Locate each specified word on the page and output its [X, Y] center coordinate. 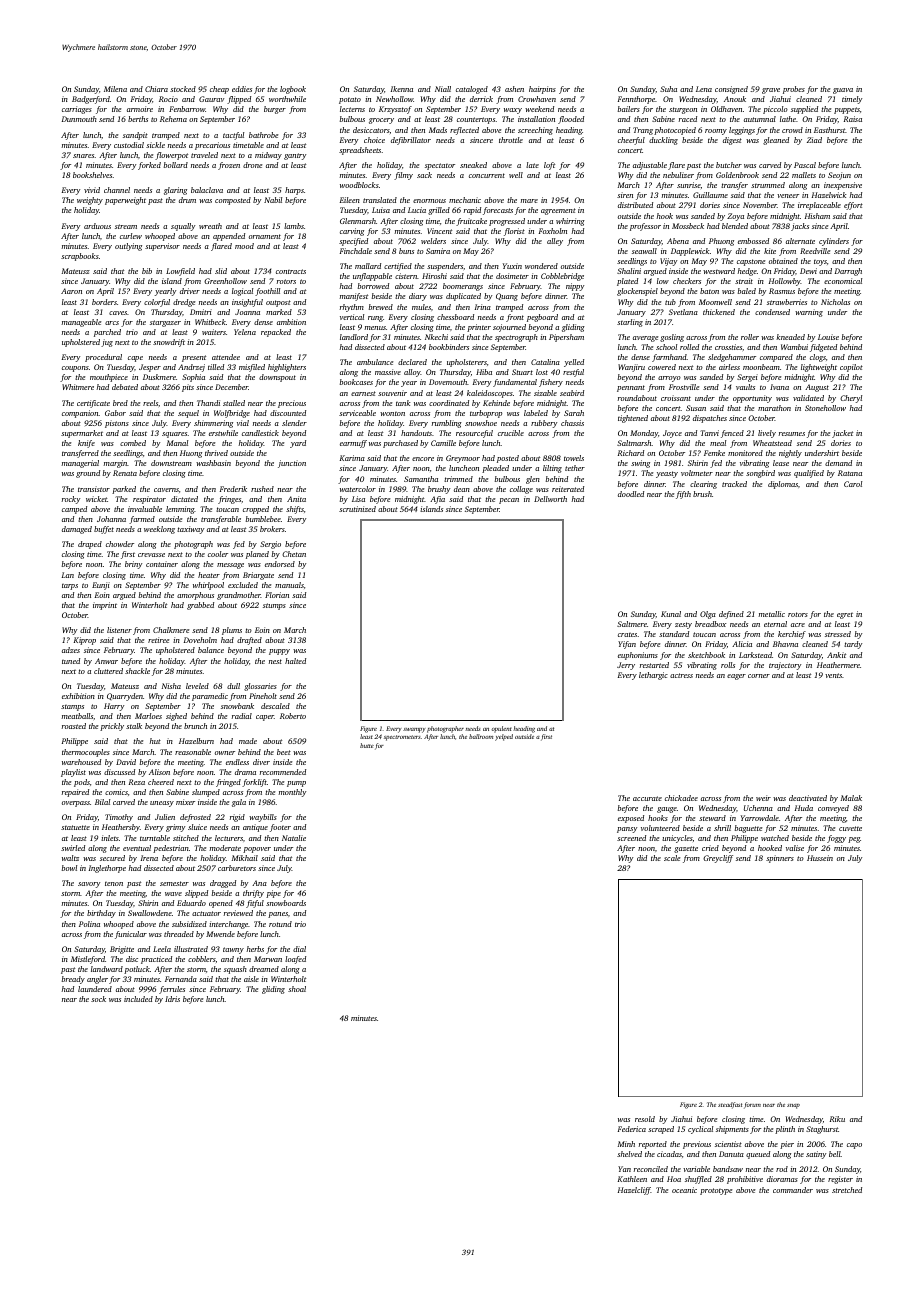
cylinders [834, 242]
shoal [297, 989]
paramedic [210, 697]
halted [295, 661]
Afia [437, 500]
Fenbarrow [187, 109]
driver [190, 291]
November [760, 205]
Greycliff [718, 859]
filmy [403, 176]
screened [631, 838]
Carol [853, 484]
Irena [149, 858]
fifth [683, 495]
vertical [352, 317]
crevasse [151, 555]
